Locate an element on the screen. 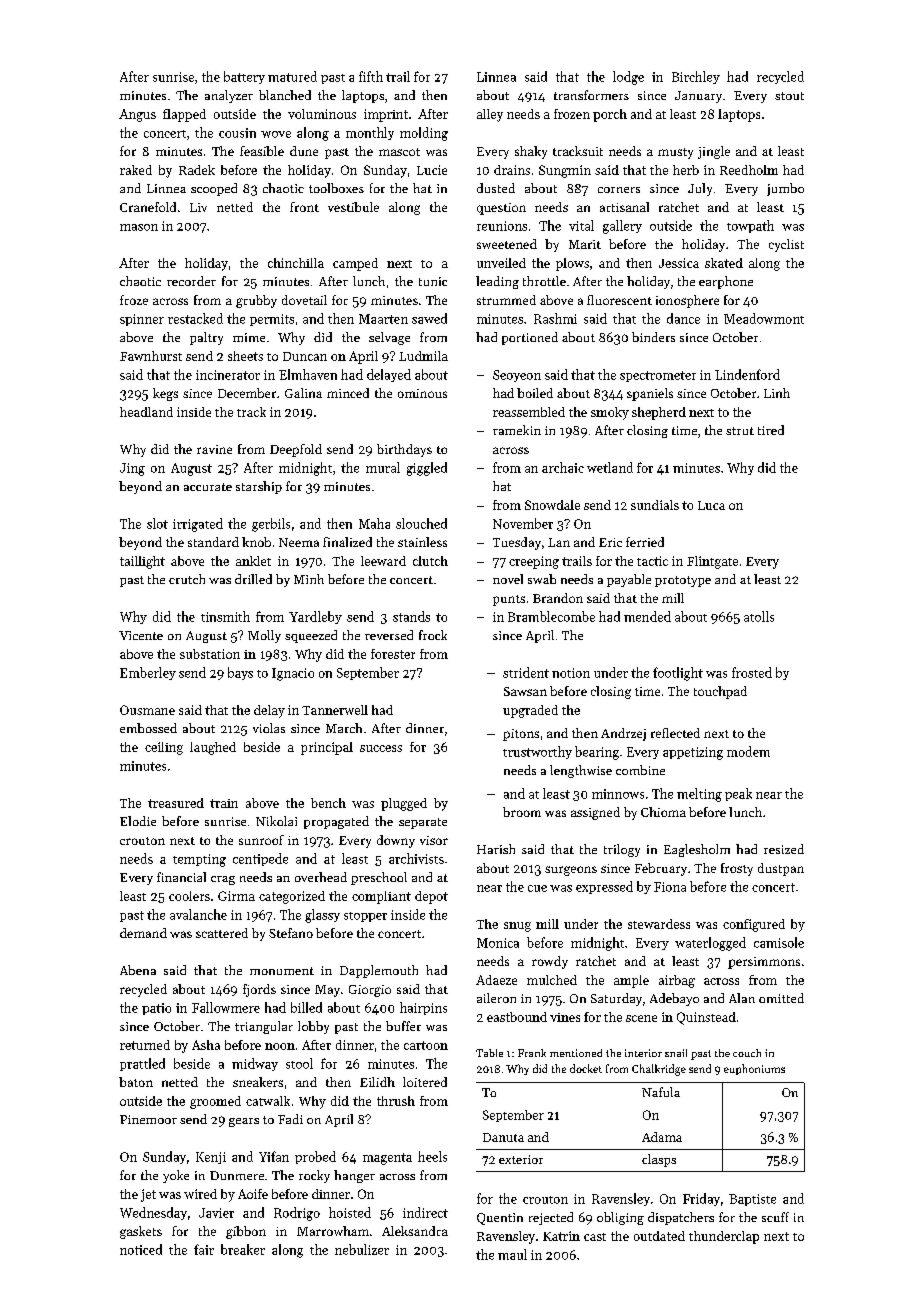 The height and width of the screenshot is (1308, 924). nebulizer is located at coordinates (362, 1249).
